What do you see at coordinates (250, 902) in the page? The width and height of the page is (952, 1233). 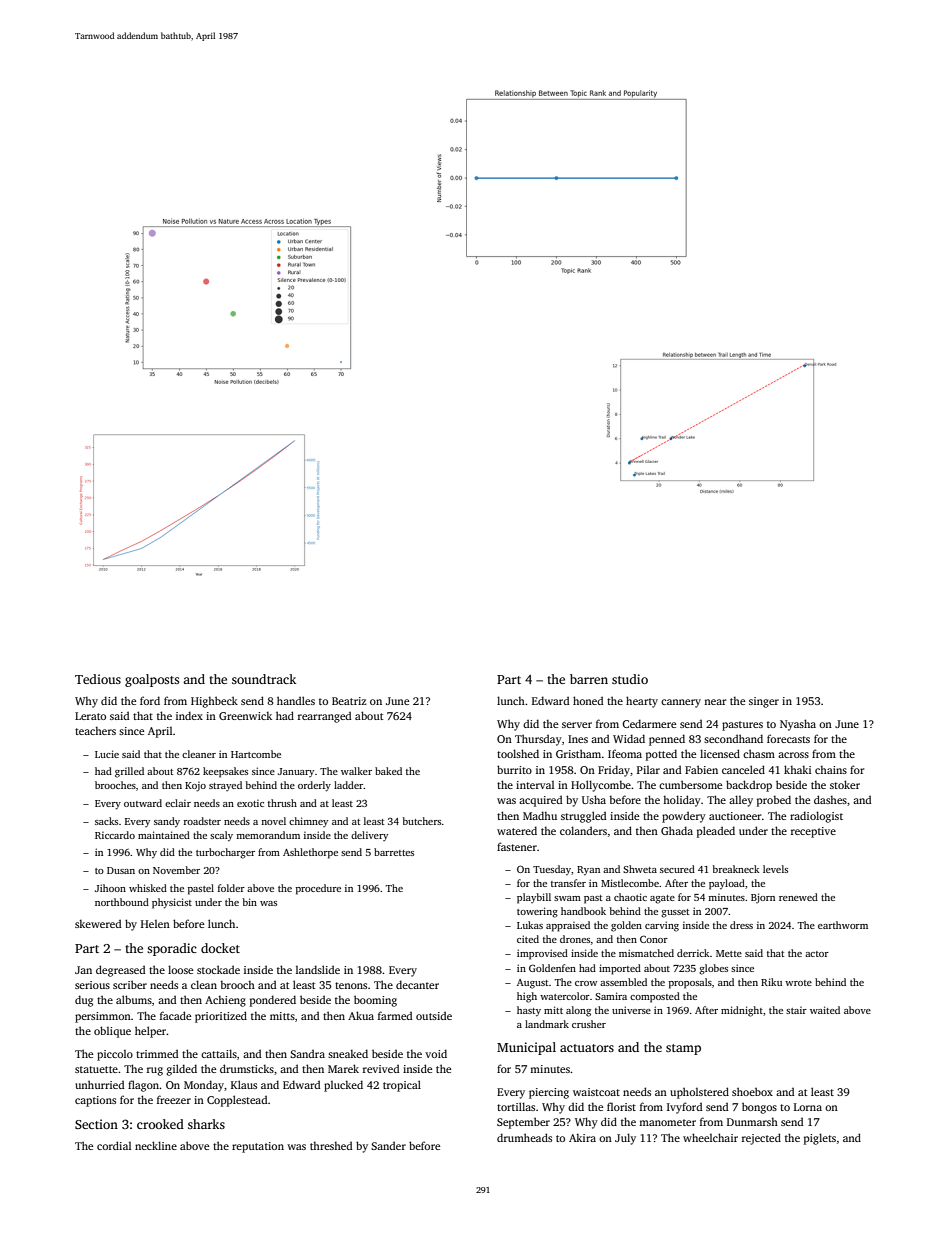 I see `bin` at bounding box center [250, 902].
